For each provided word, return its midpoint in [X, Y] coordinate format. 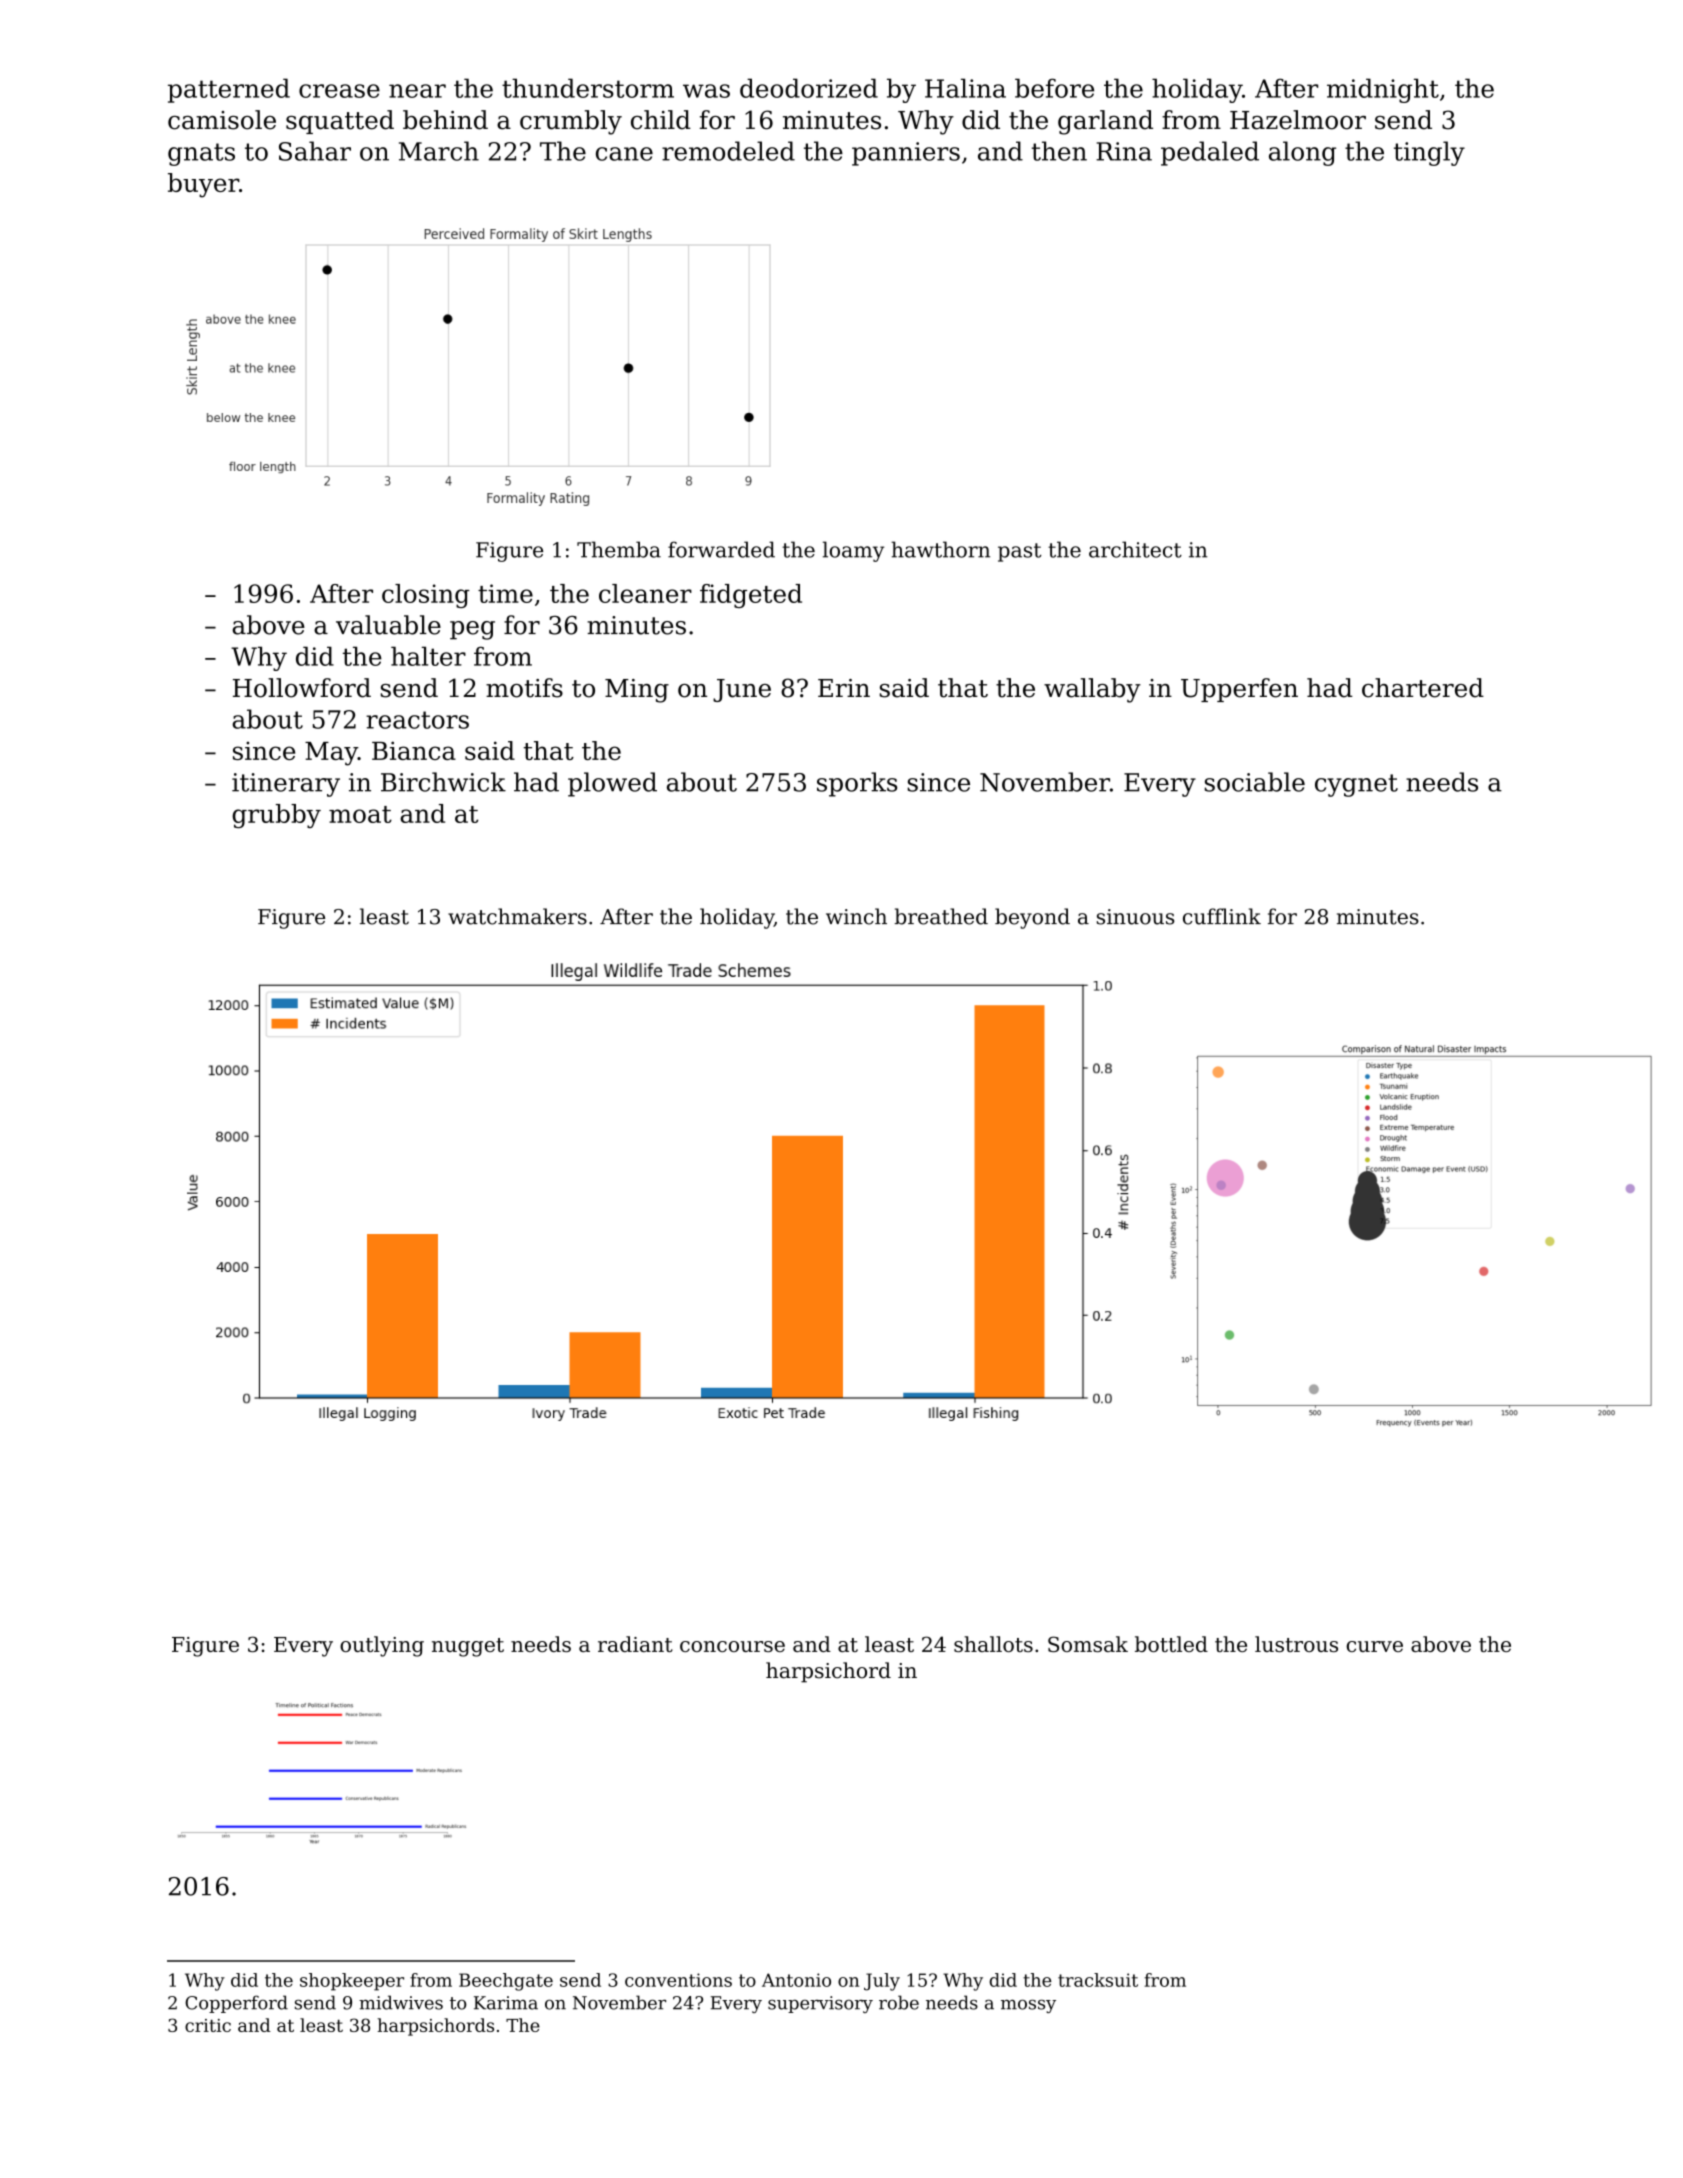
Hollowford [302, 688]
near [417, 91]
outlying [382, 1646]
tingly [1429, 153]
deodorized [809, 88]
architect [1135, 549]
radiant [635, 1644]
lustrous [1296, 1644]
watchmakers [517, 916]
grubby [276, 816]
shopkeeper [352, 1982]
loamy [853, 551]
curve [1375, 1646]
